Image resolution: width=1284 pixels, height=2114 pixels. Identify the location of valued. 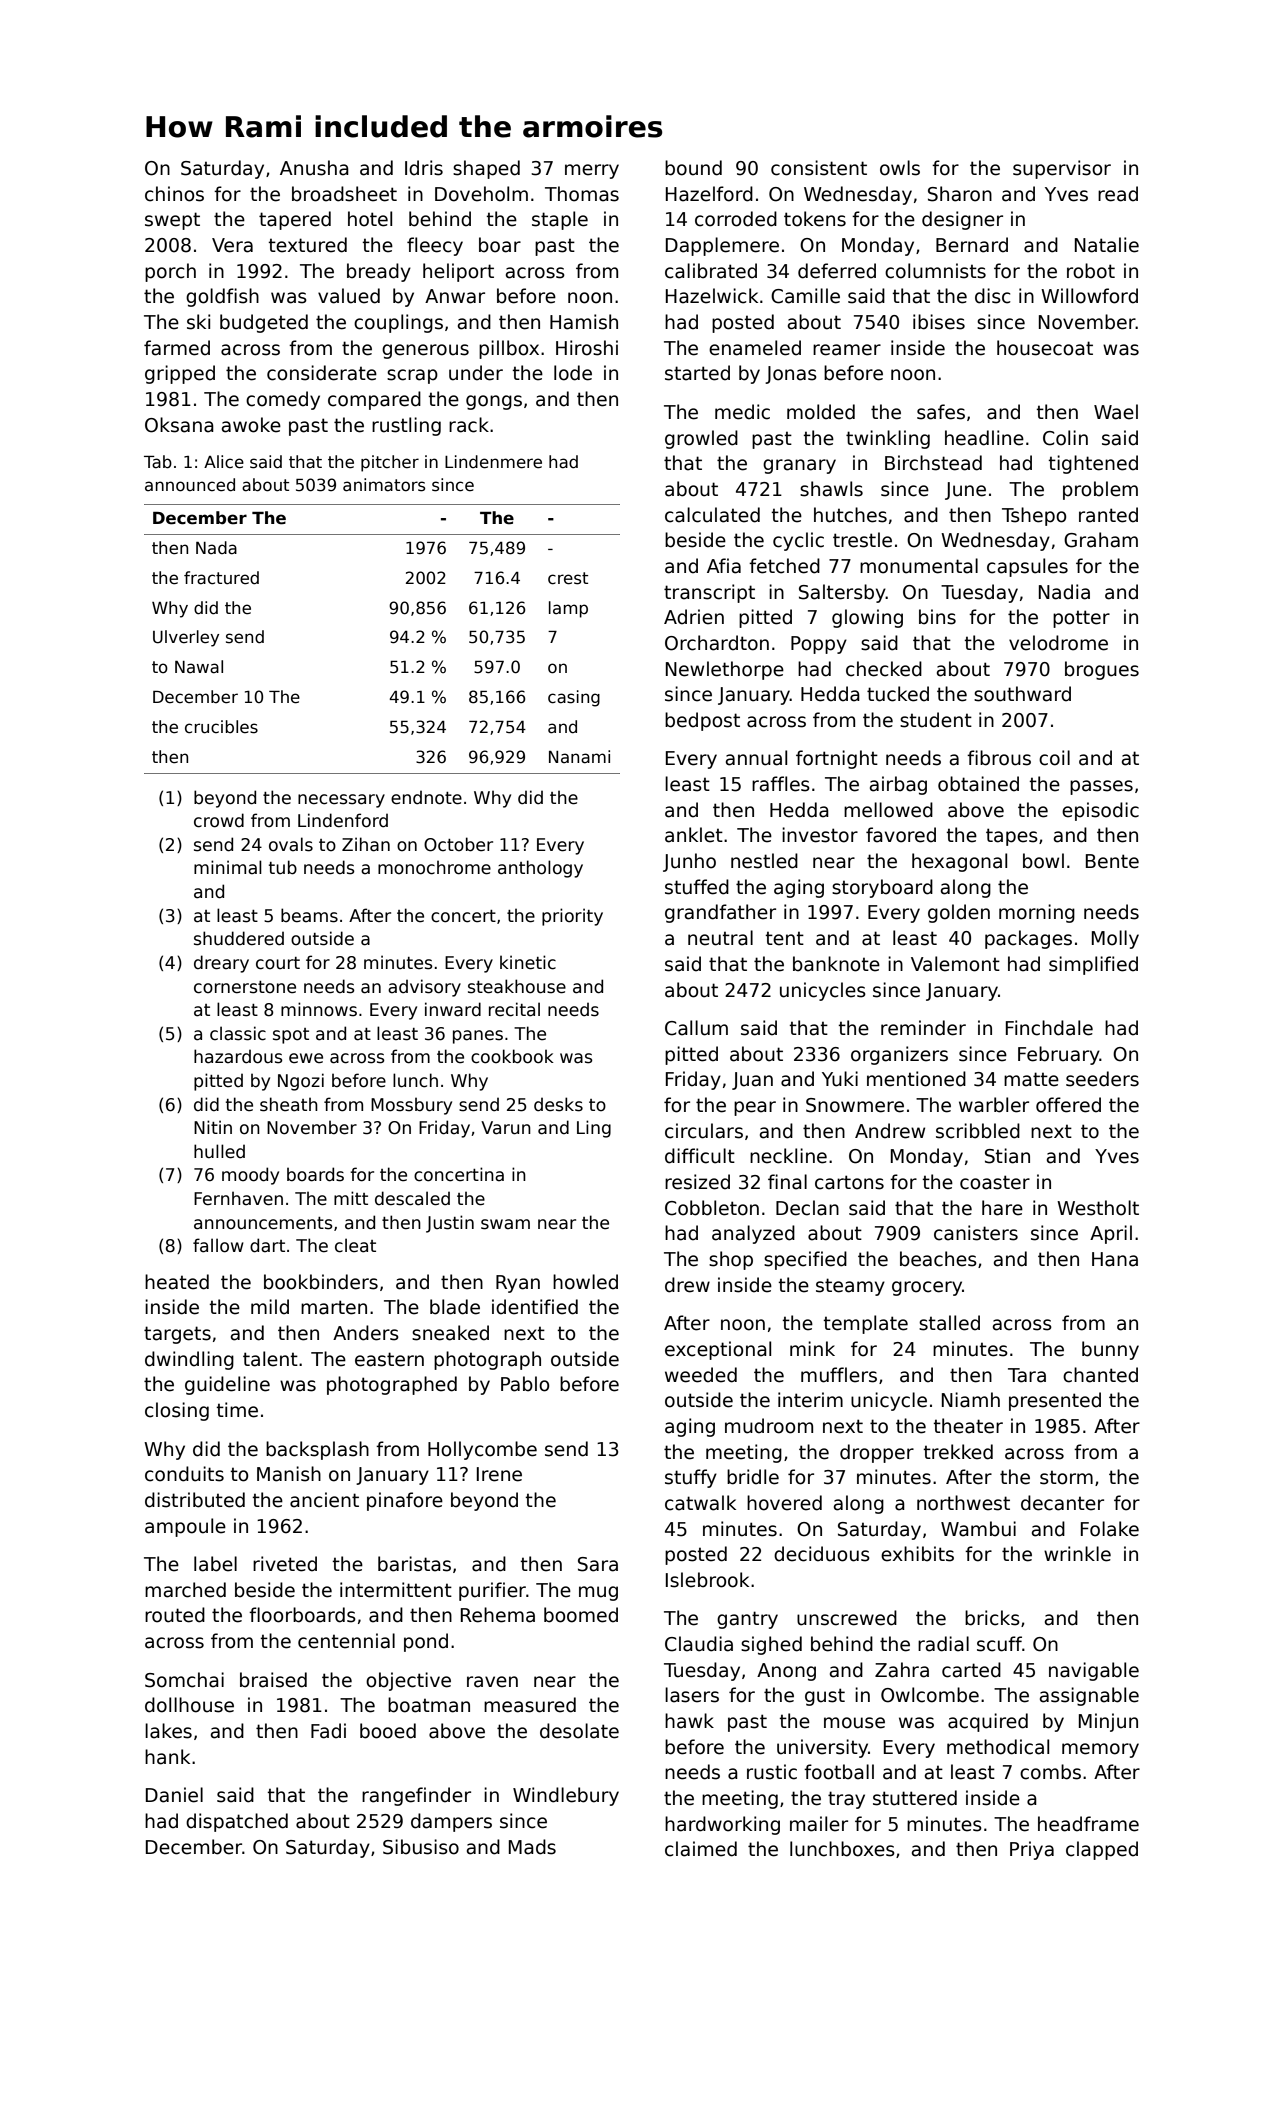
(349, 296).
